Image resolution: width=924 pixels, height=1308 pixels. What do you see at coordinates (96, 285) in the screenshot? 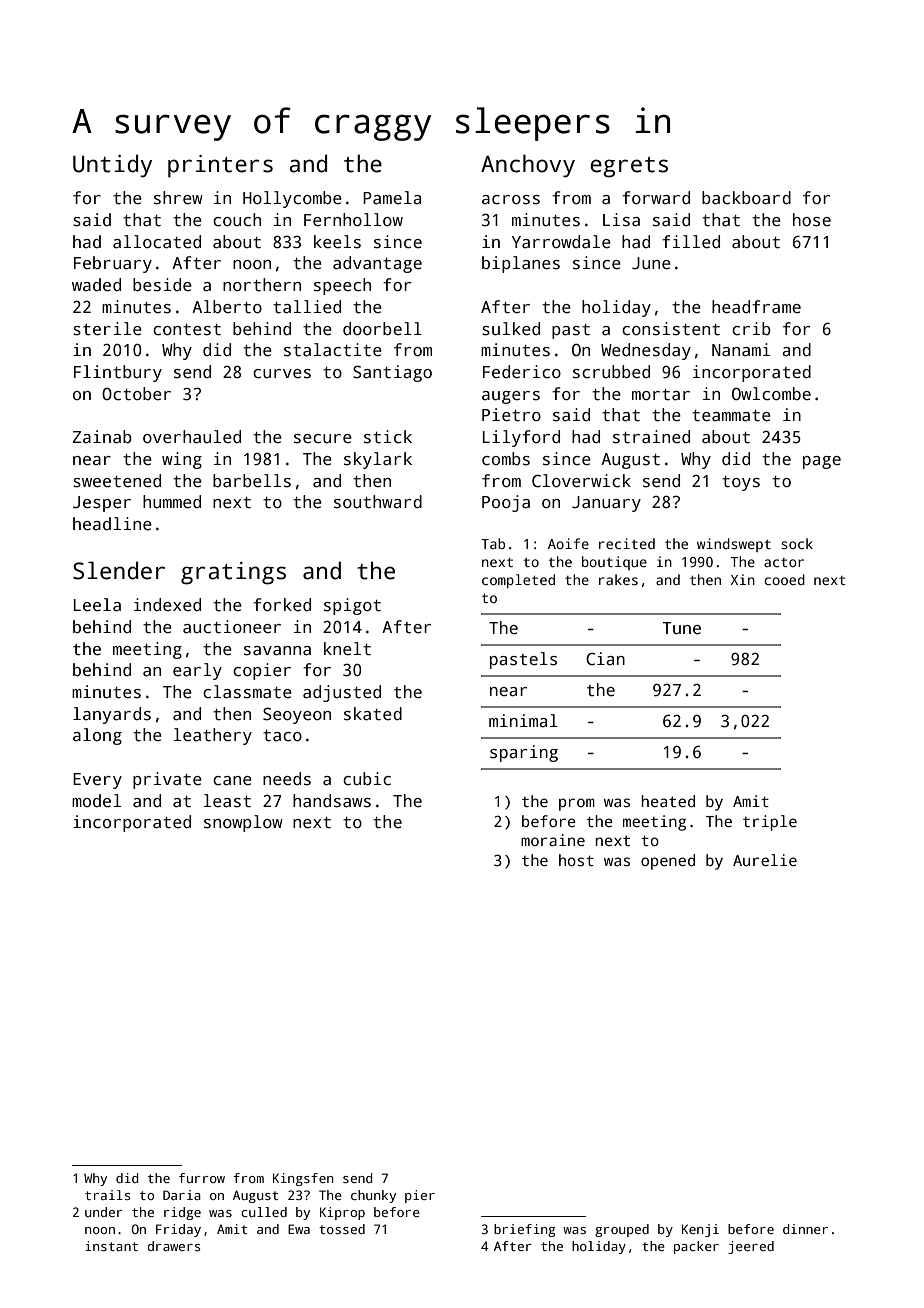
I see `waded` at bounding box center [96, 285].
